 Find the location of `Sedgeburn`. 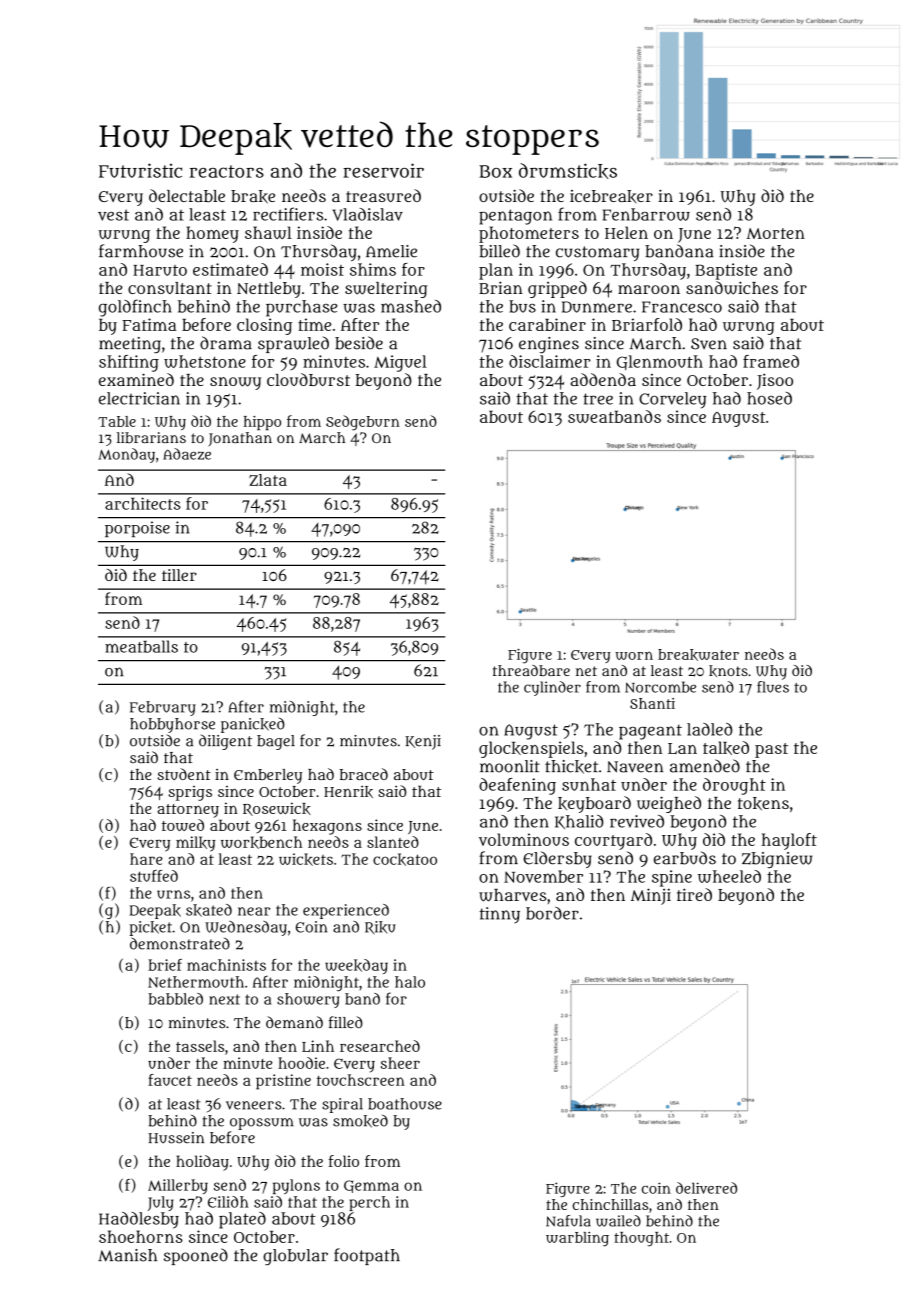

Sedgeburn is located at coordinates (363, 423).
